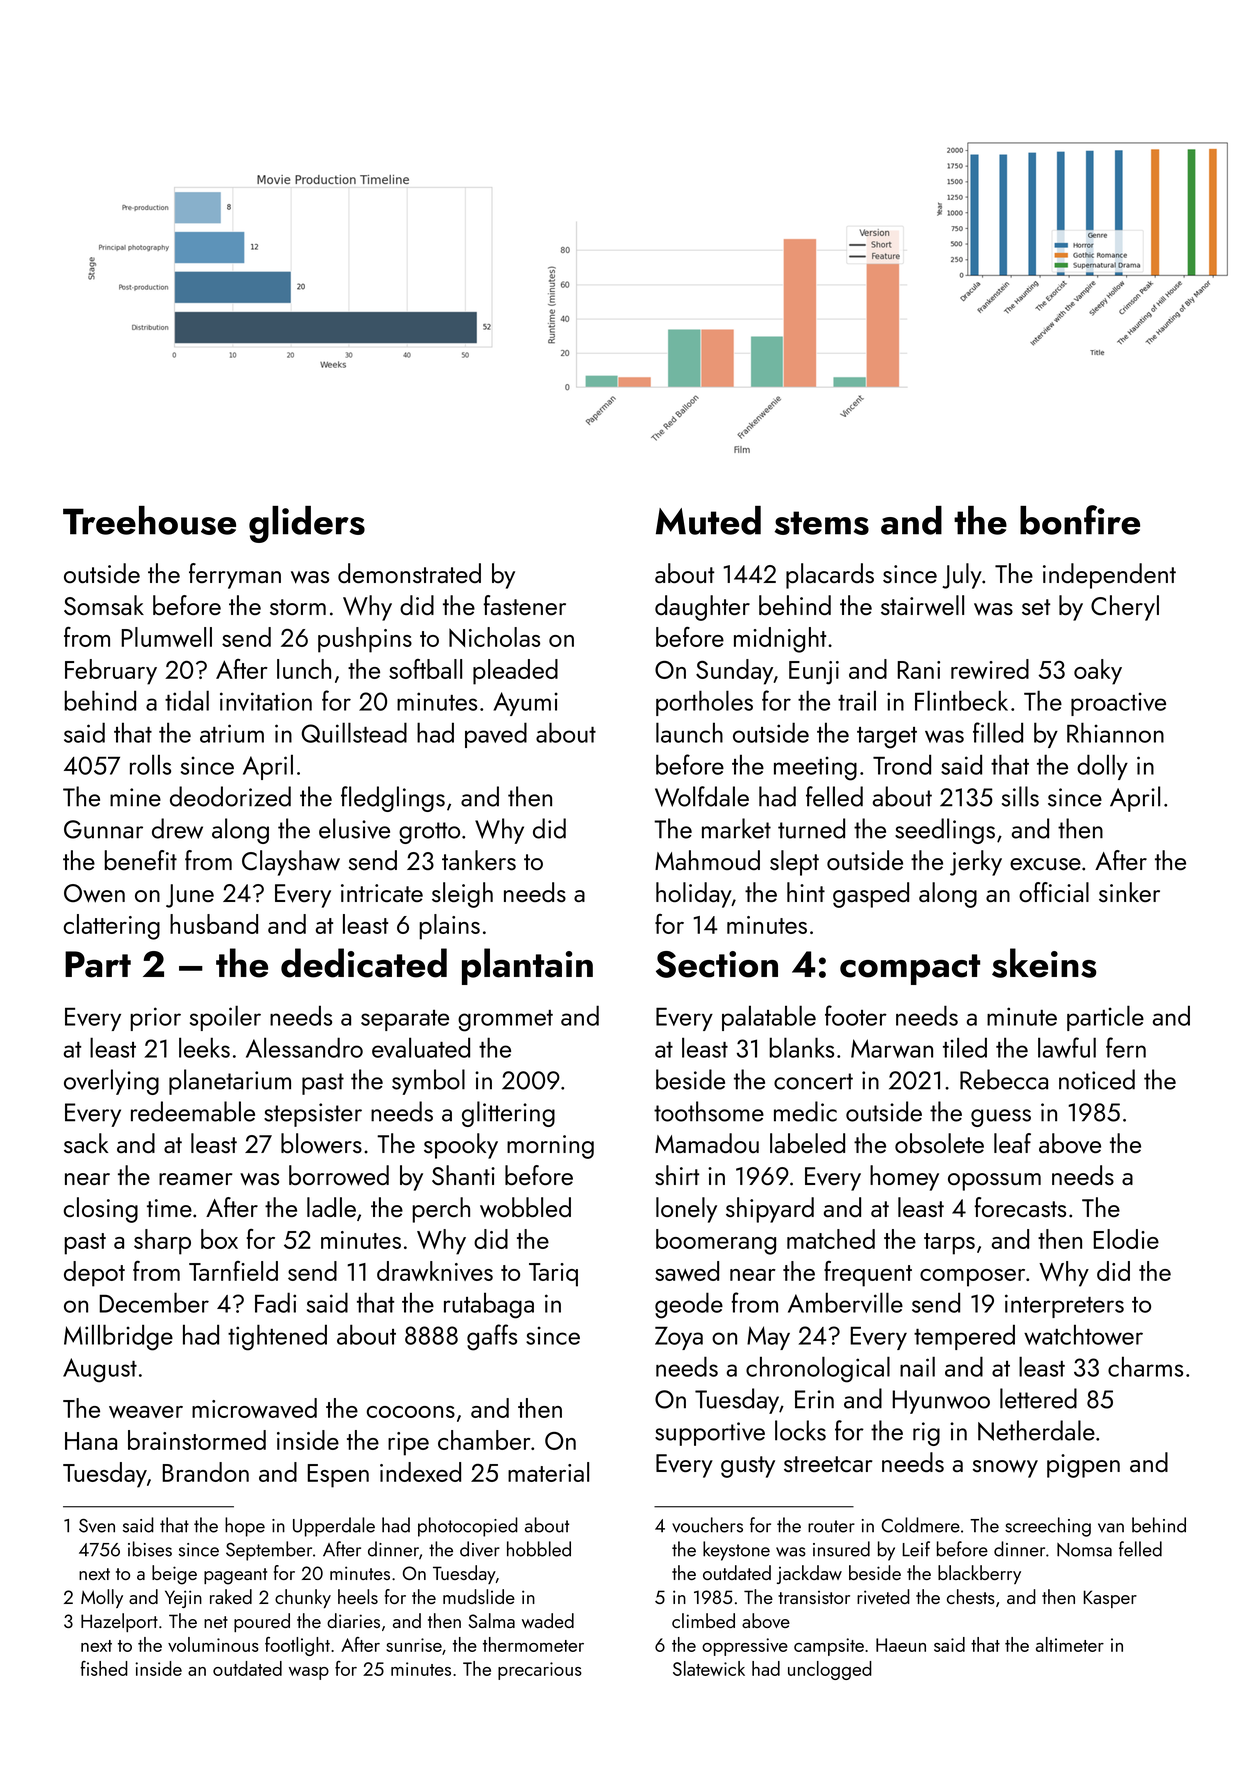 This screenshot has width=1256, height=1776. I want to click on closing, so click(101, 1210).
